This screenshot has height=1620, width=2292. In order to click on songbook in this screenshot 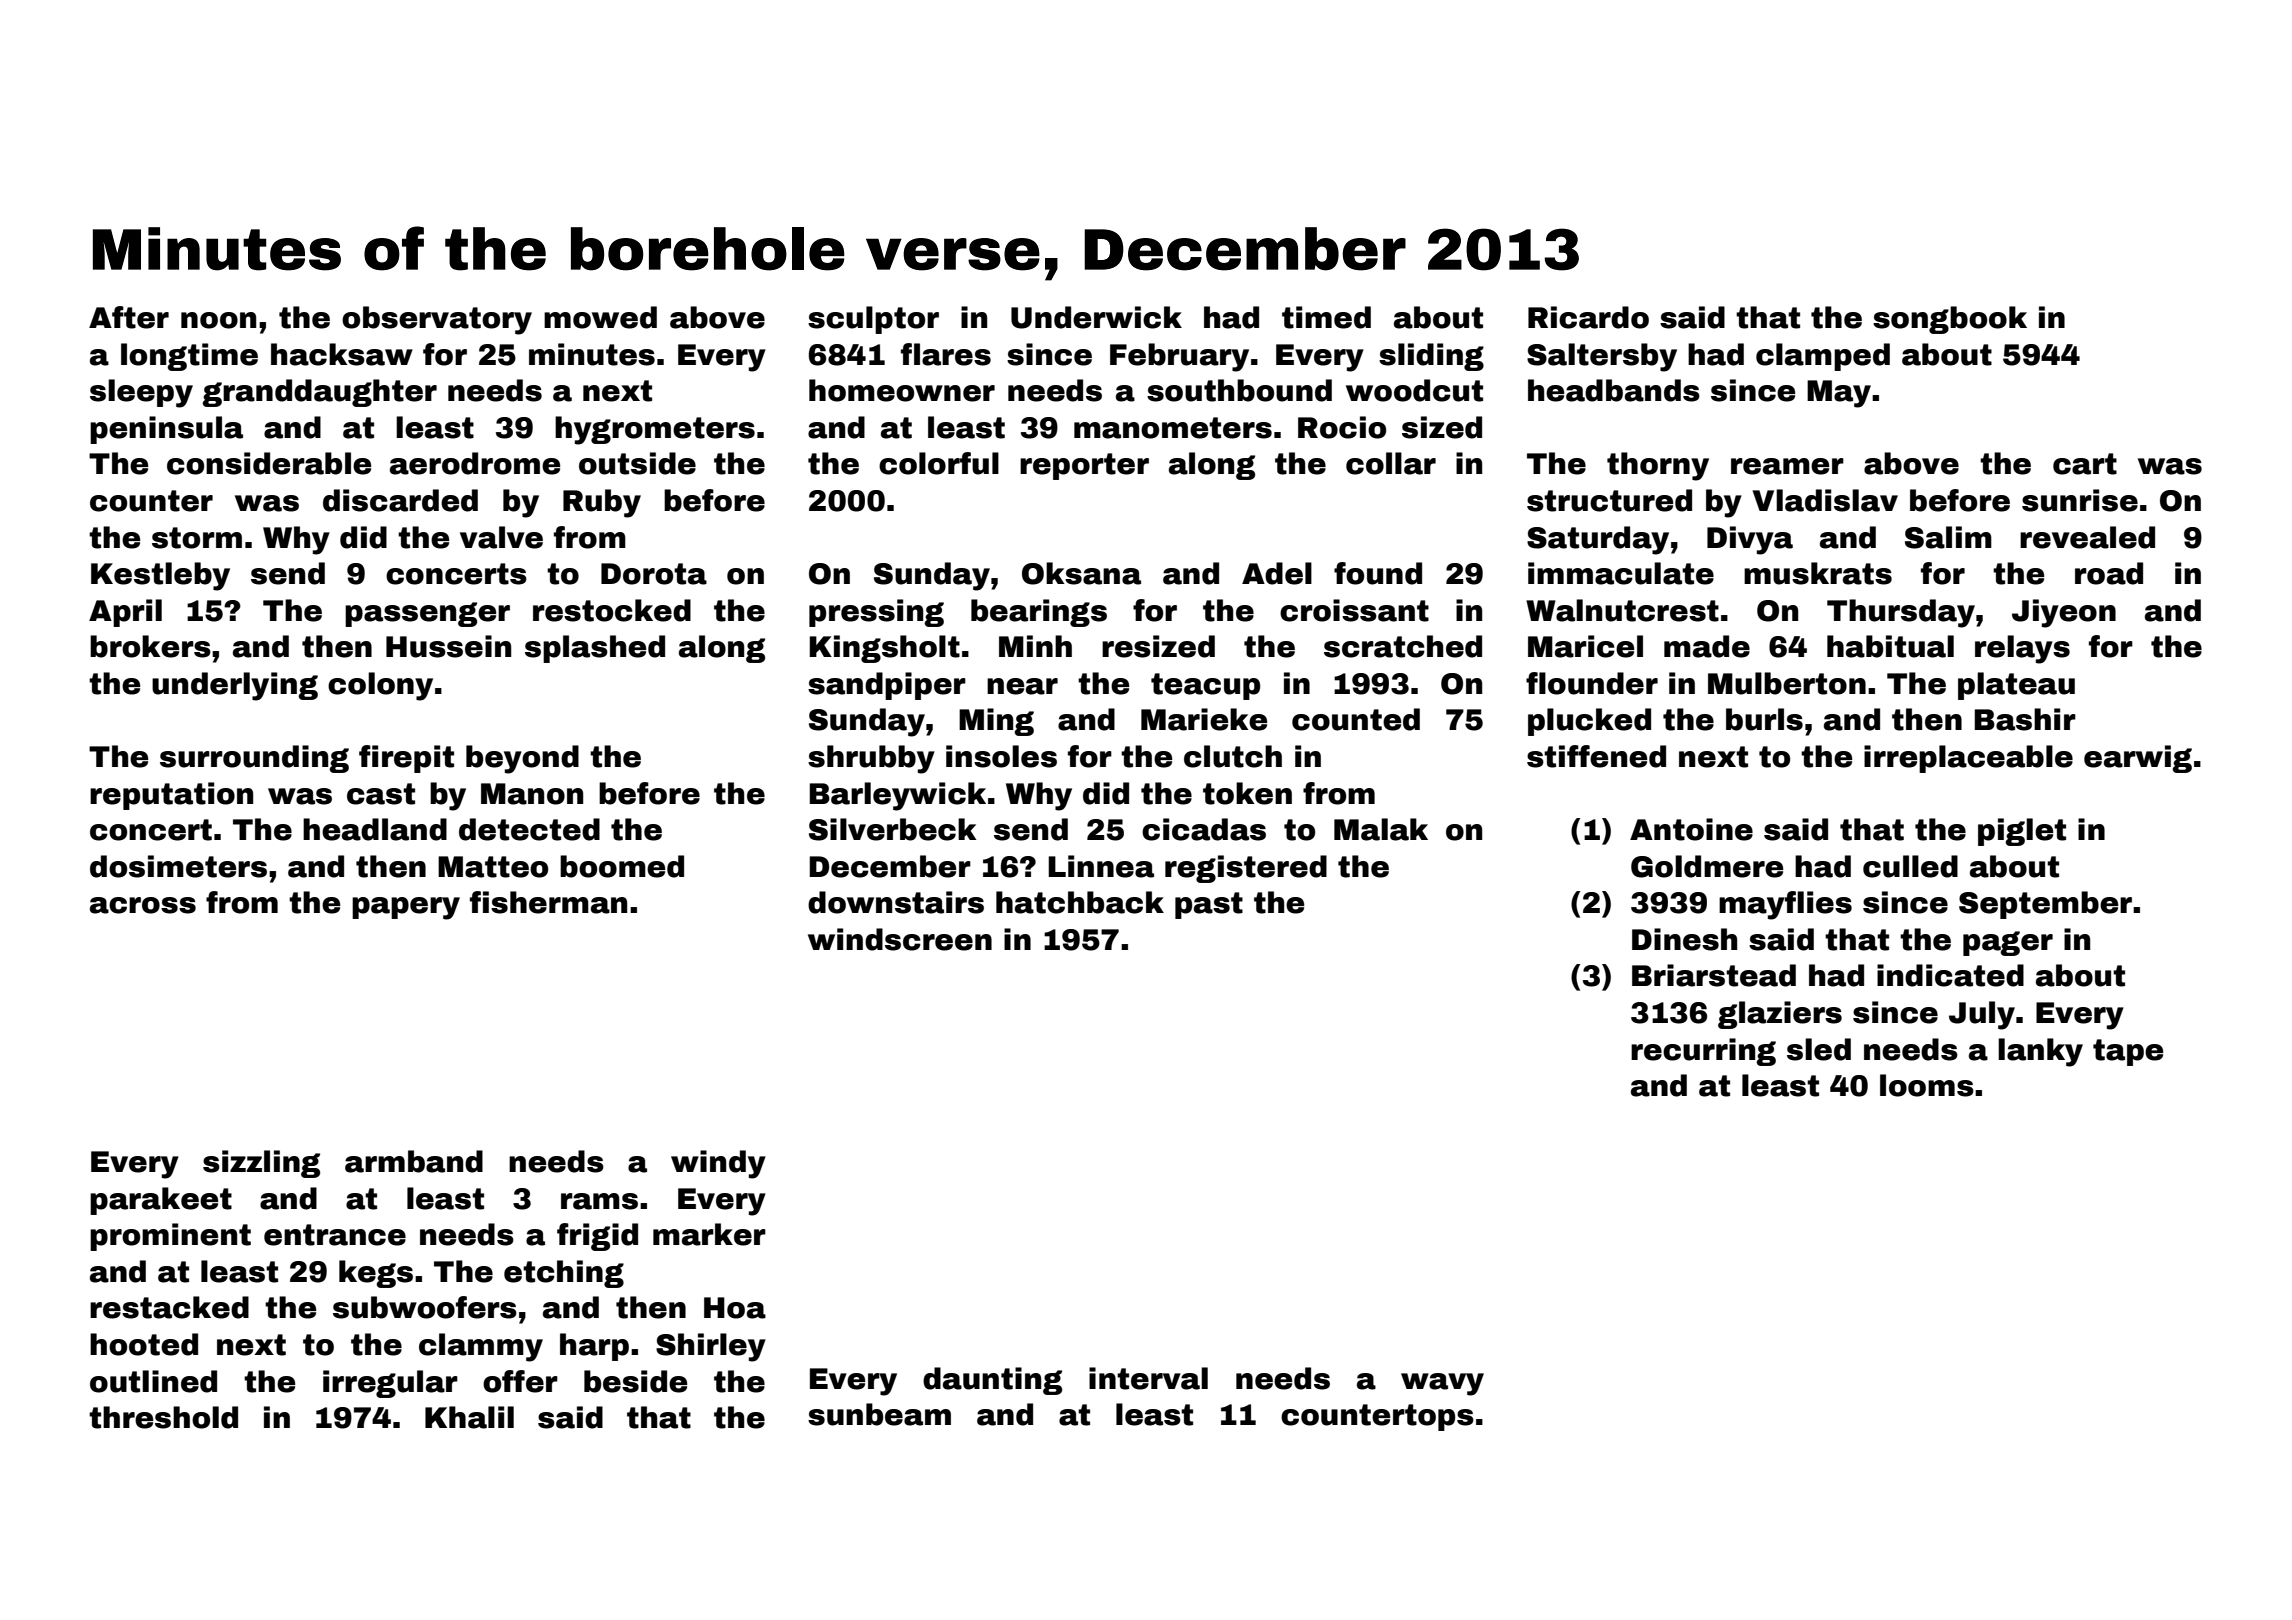, I will do `click(1950, 320)`.
